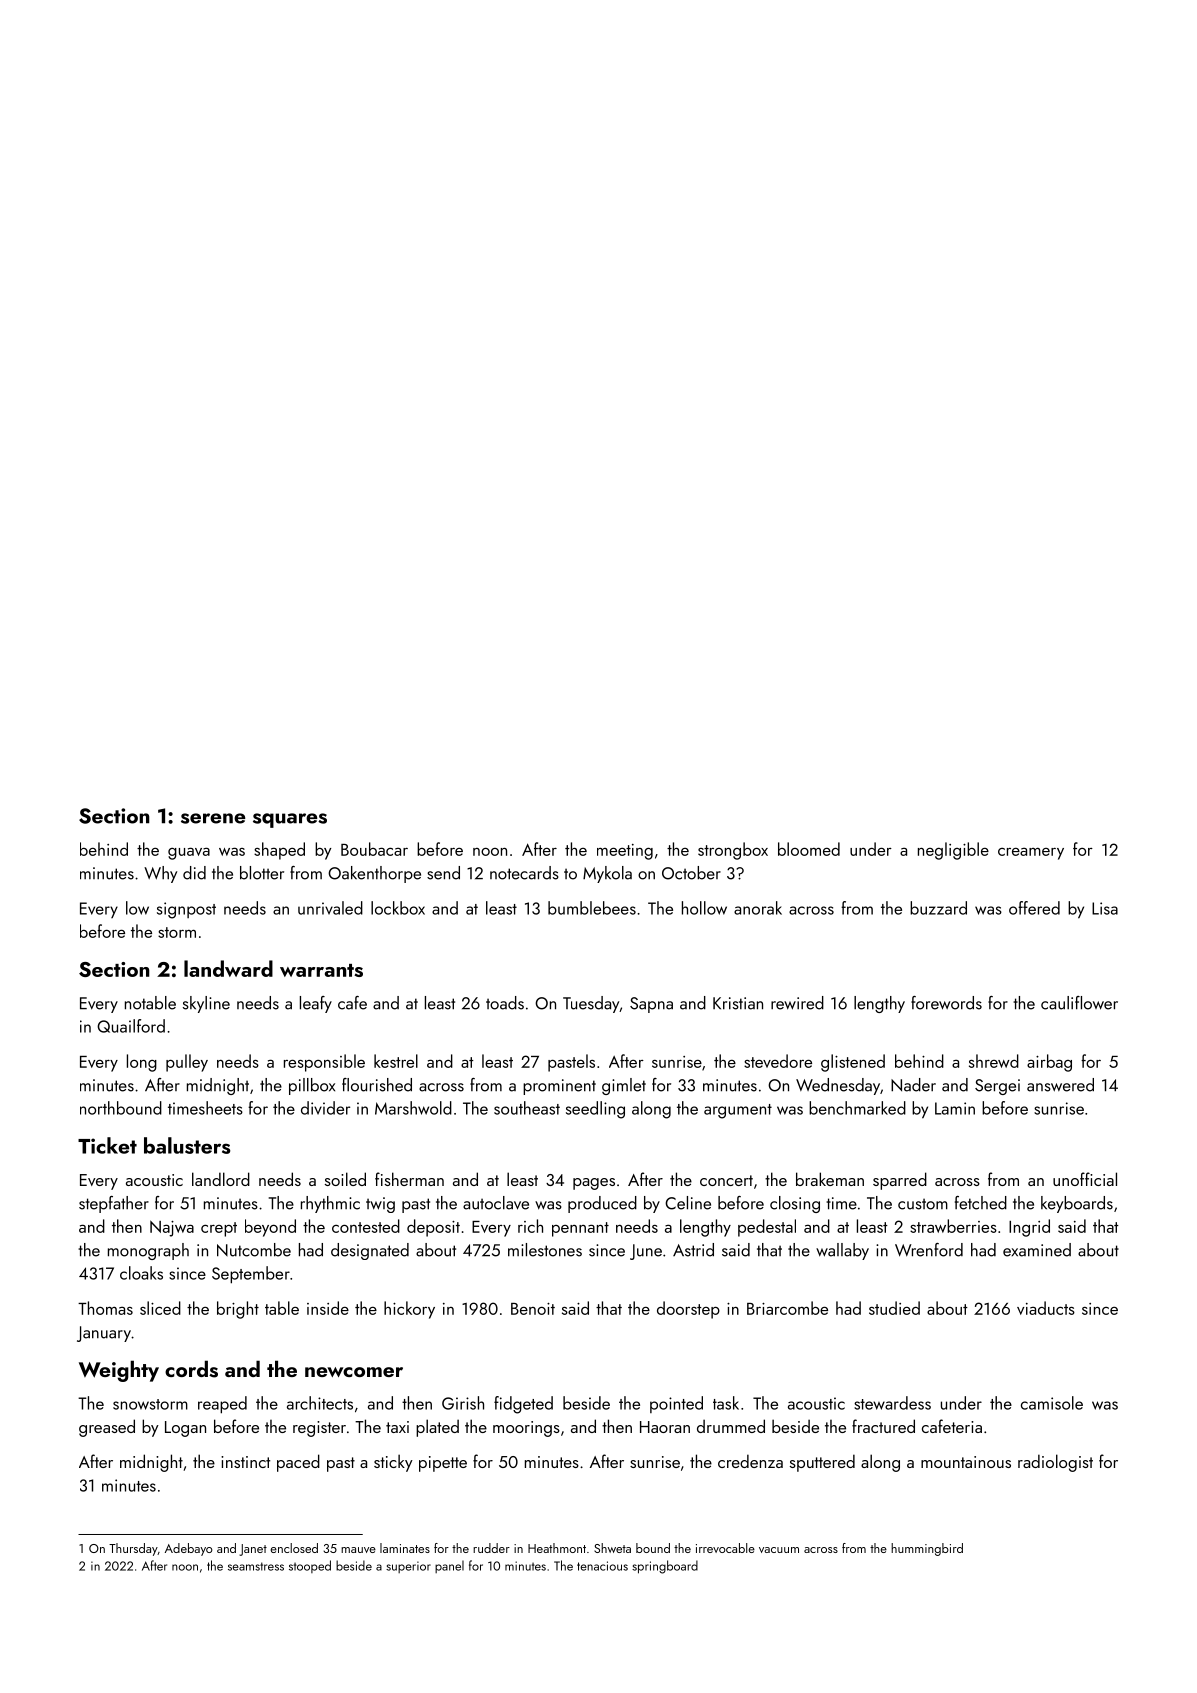 The image size is (1197, 1693). I want to click on rewired, so click(797, 1003).
